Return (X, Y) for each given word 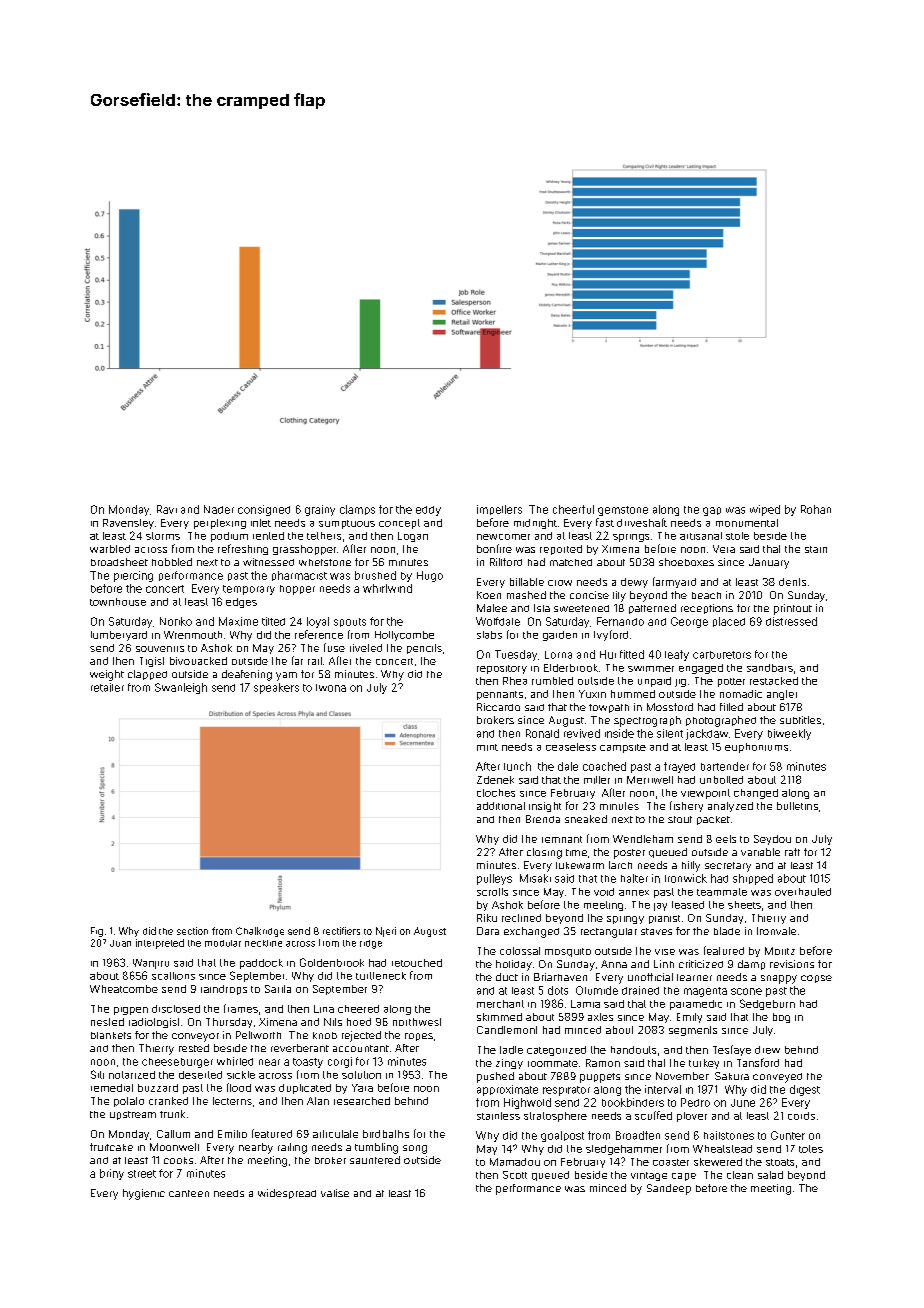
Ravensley (128, 524)
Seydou (772, 840)
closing (544, 853)
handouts (633, 1050)
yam (286, 676)
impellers (499, 510)
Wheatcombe (124, 989)
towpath (609, 708)
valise (335, 1193)
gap (712, 511)
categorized (556, 1051)
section (192, 931)
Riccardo (498, 707)
